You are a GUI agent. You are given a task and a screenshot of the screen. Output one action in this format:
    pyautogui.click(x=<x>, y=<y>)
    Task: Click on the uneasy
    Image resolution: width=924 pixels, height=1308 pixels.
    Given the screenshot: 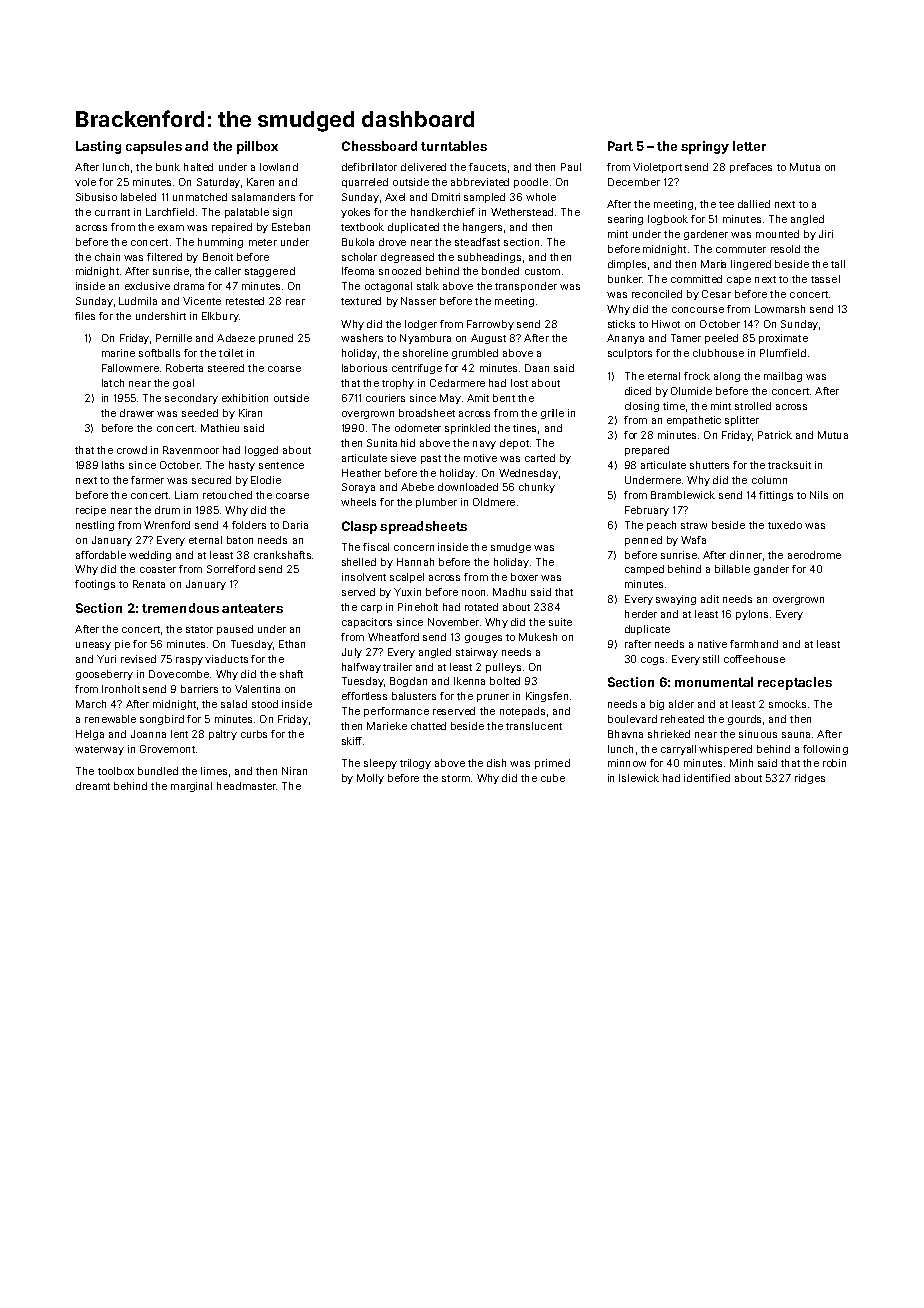 What is the action you would take?
    pyautogui.click(x=93, y=646)
